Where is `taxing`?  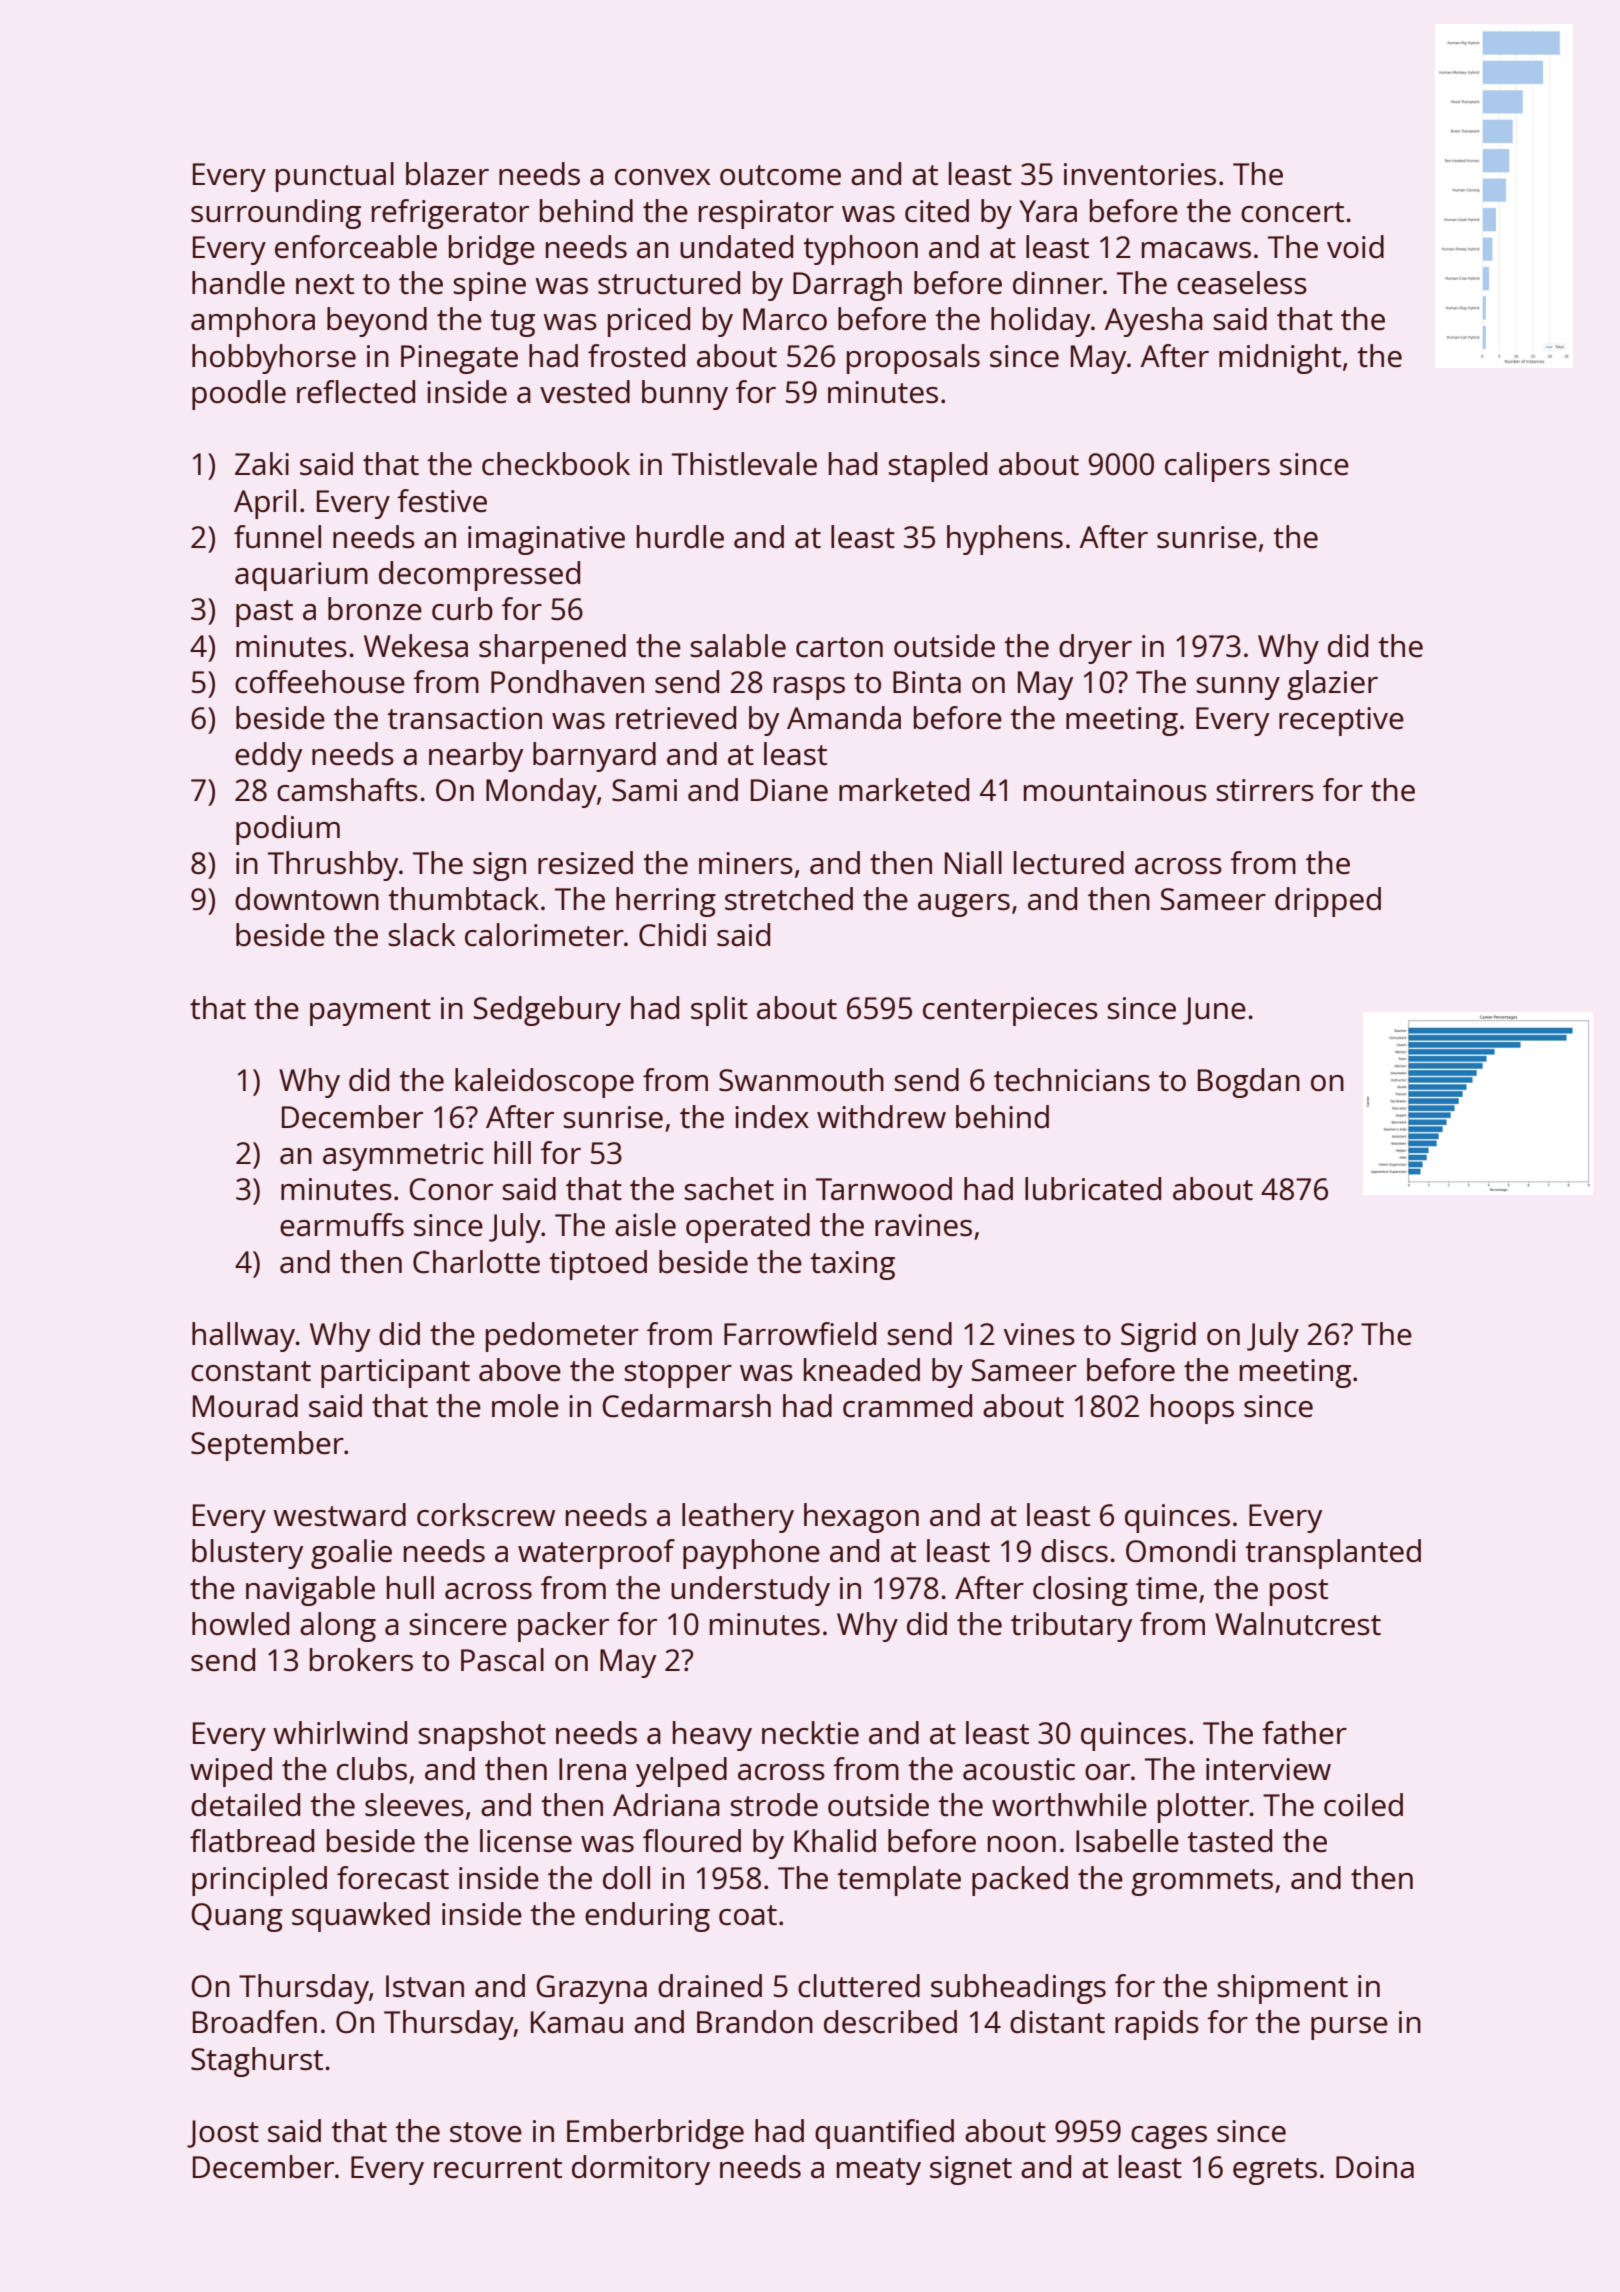 taxing is located at coordinates (852, 1265).
